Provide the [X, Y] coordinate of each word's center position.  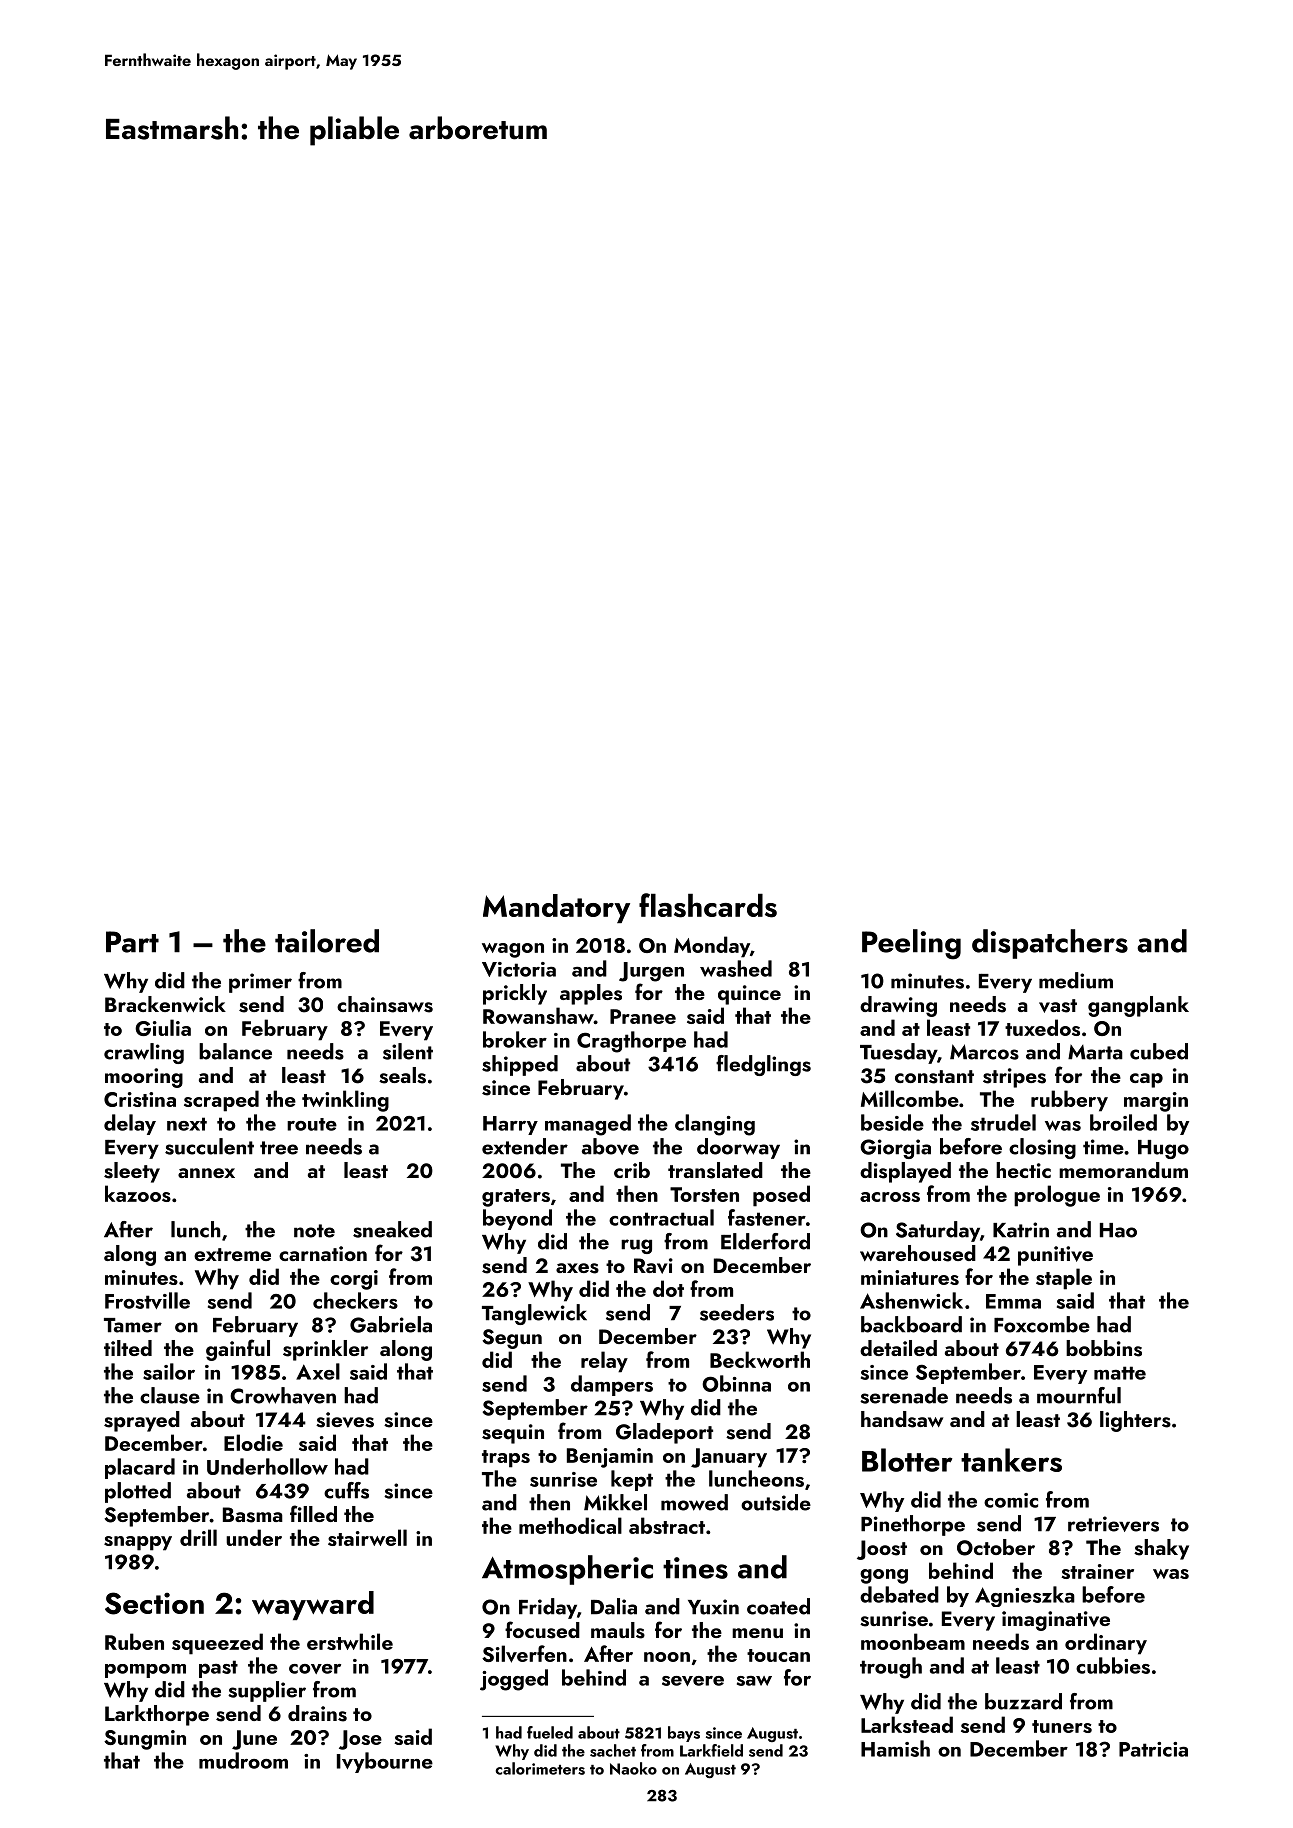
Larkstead [907, 1724]
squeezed [217, 1644]
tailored [327, 941]
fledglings [763, 1065]
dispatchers [1050, 944]
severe [693, 1681]
